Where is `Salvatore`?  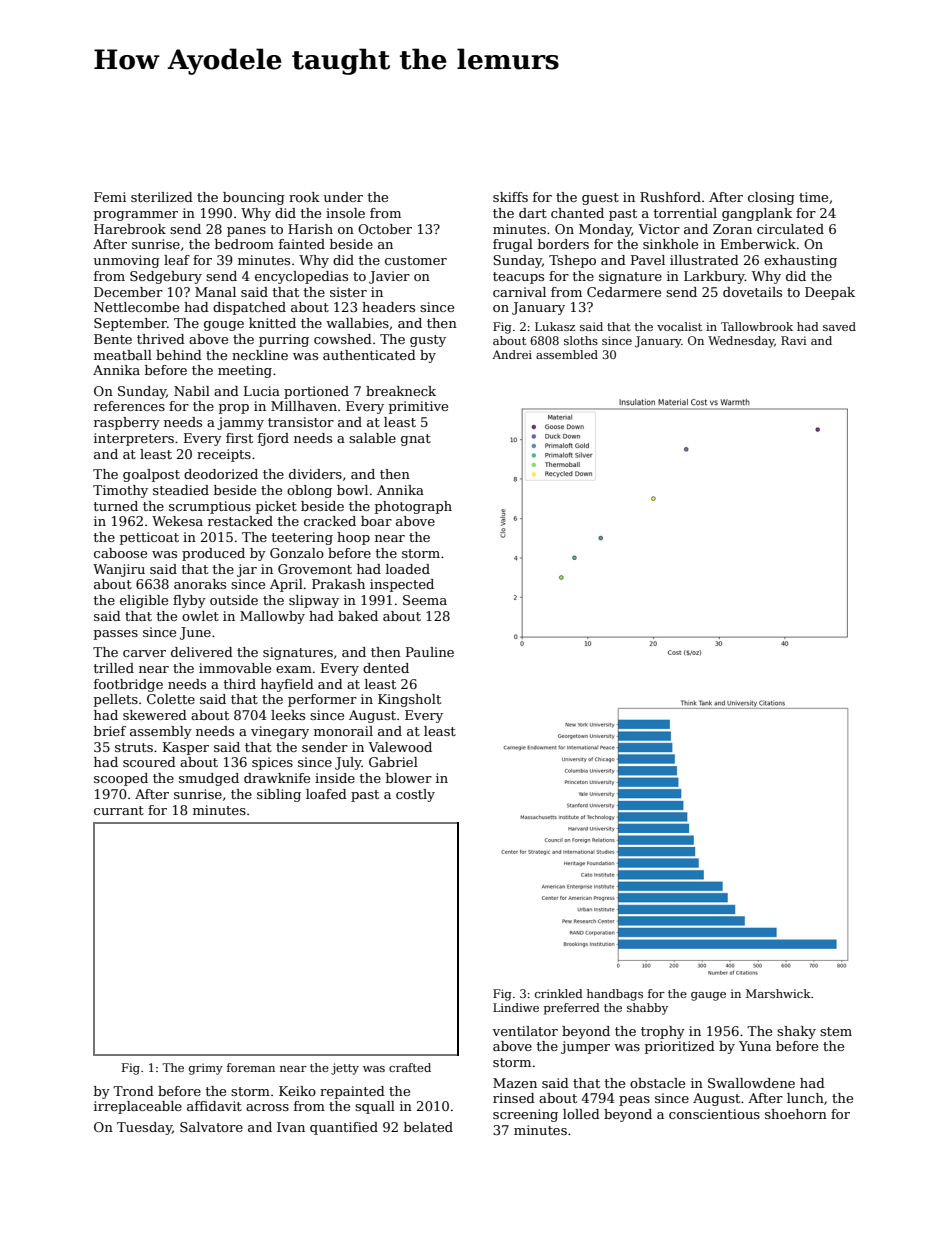 Salvatore is located at coordinates (211, 1127).
